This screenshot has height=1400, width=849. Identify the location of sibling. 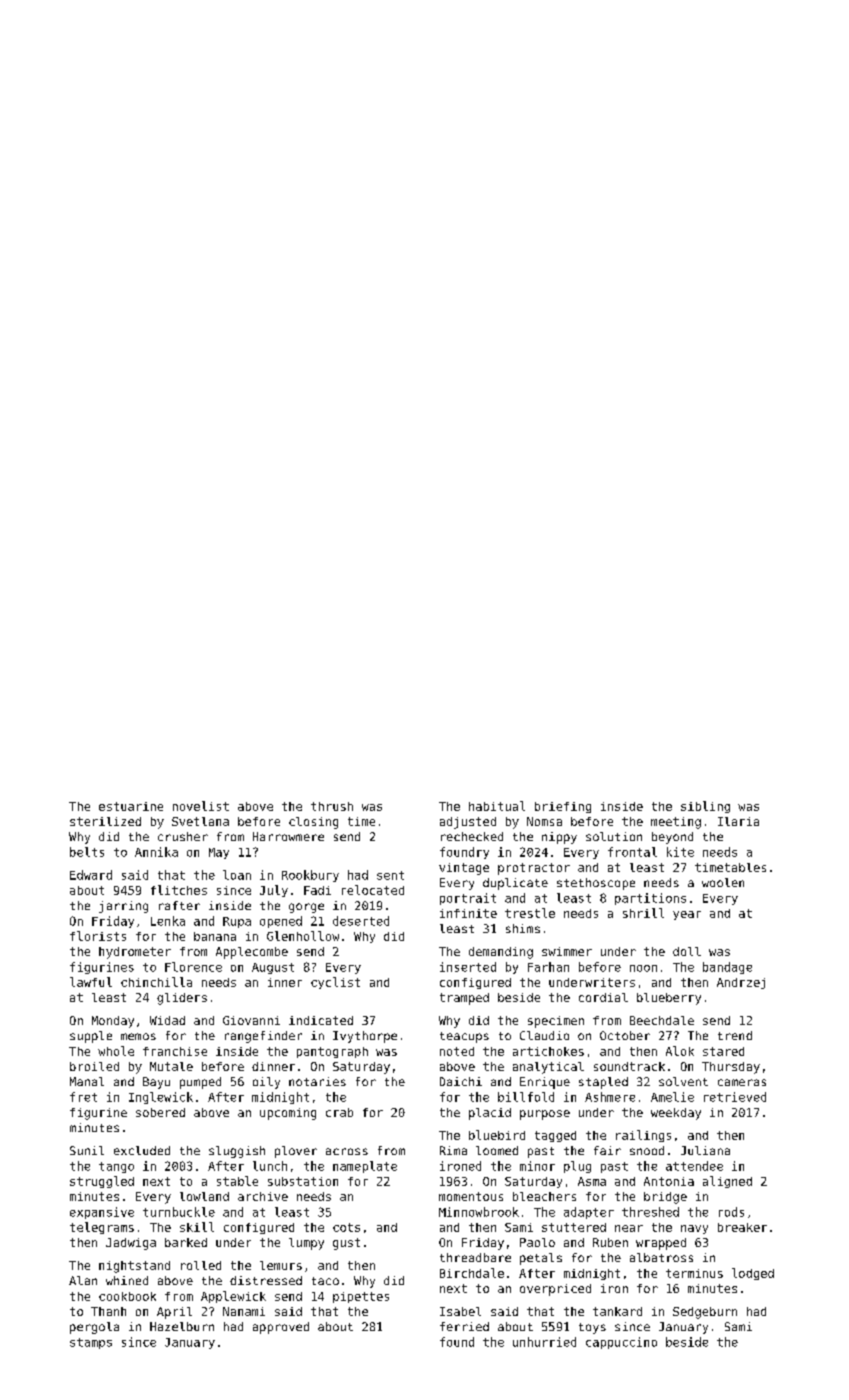
(705, 807).
